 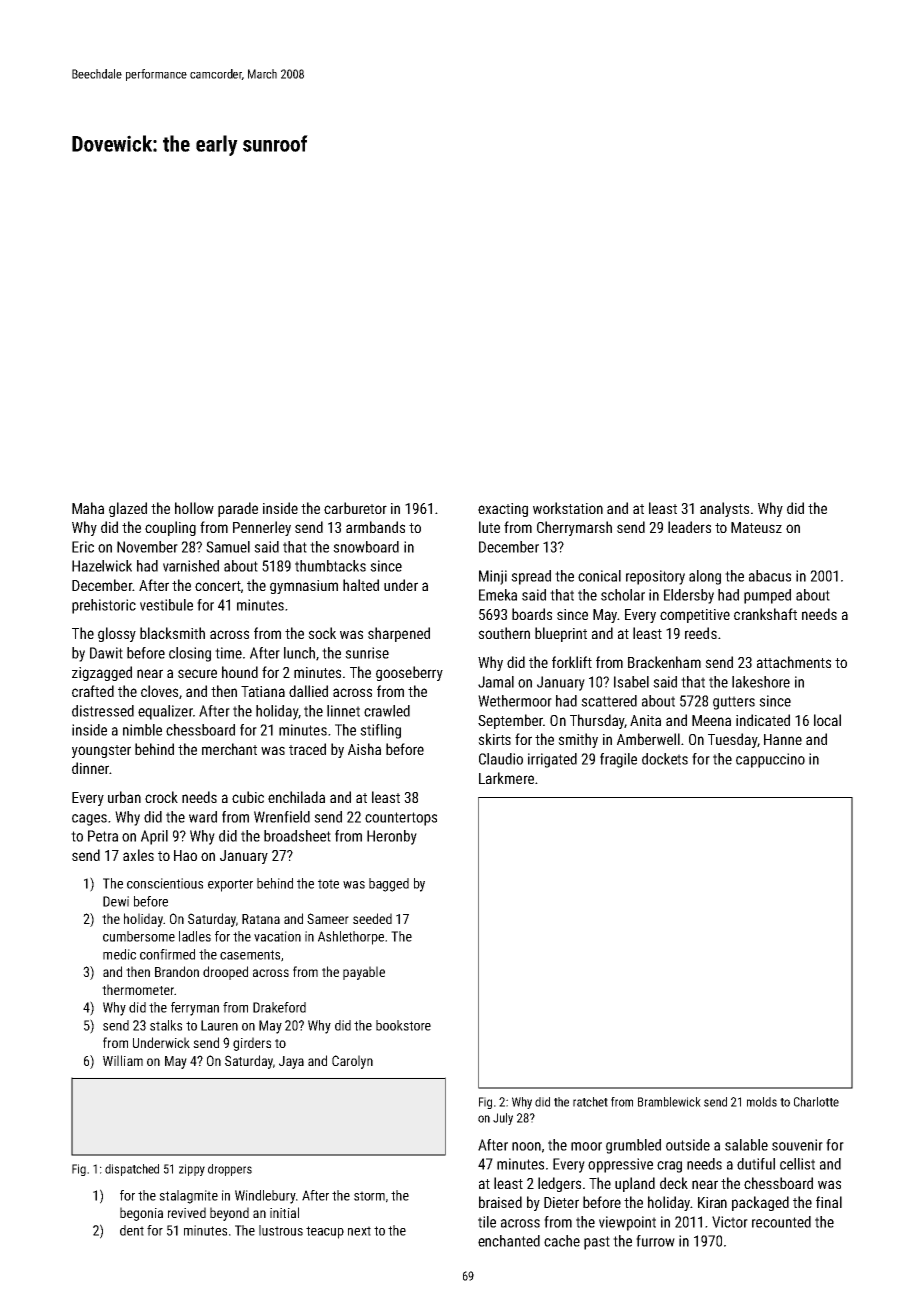 I want to click on time, so click(x=228, y=653).
